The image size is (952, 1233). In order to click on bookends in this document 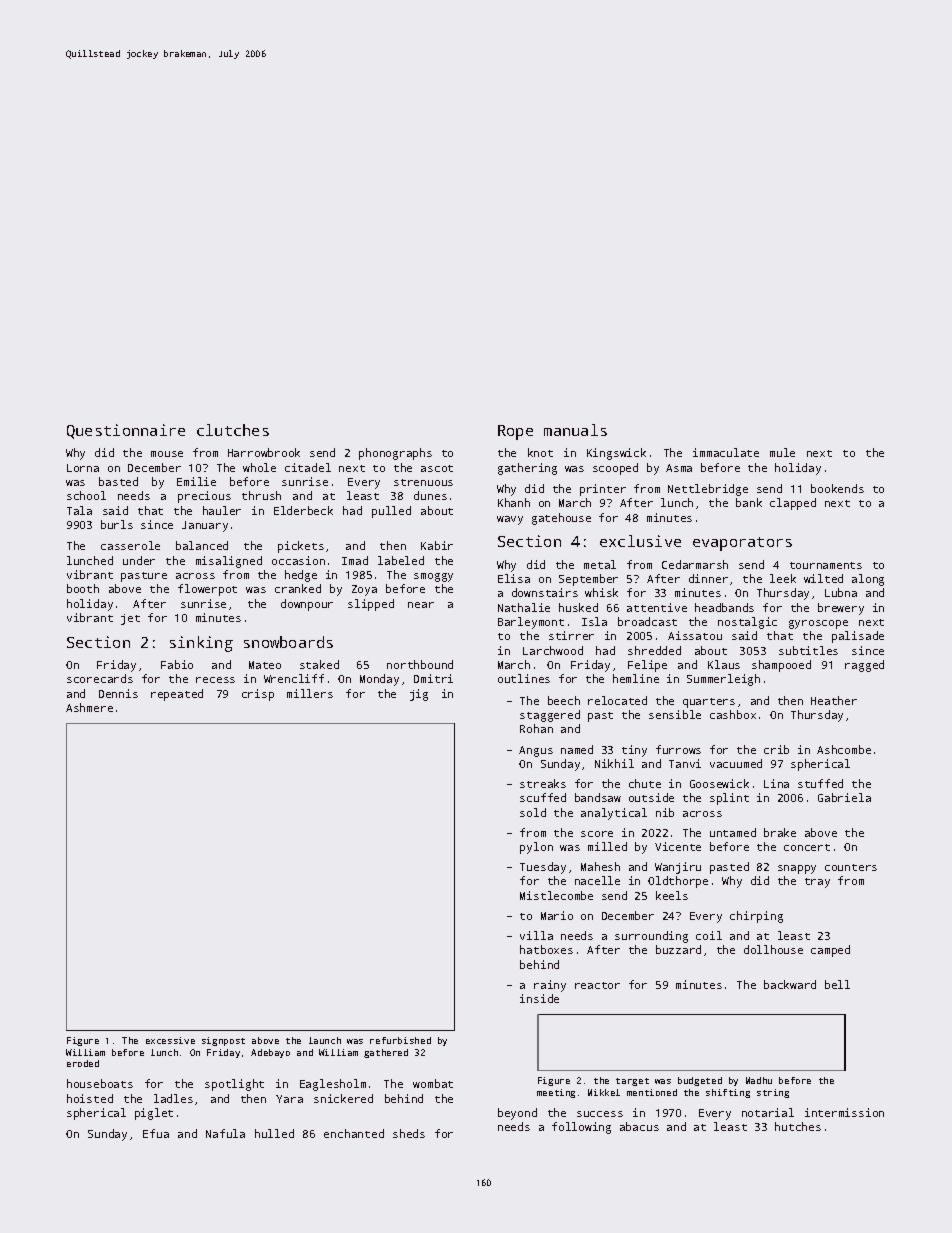, I will do `click(837, 488)`.
